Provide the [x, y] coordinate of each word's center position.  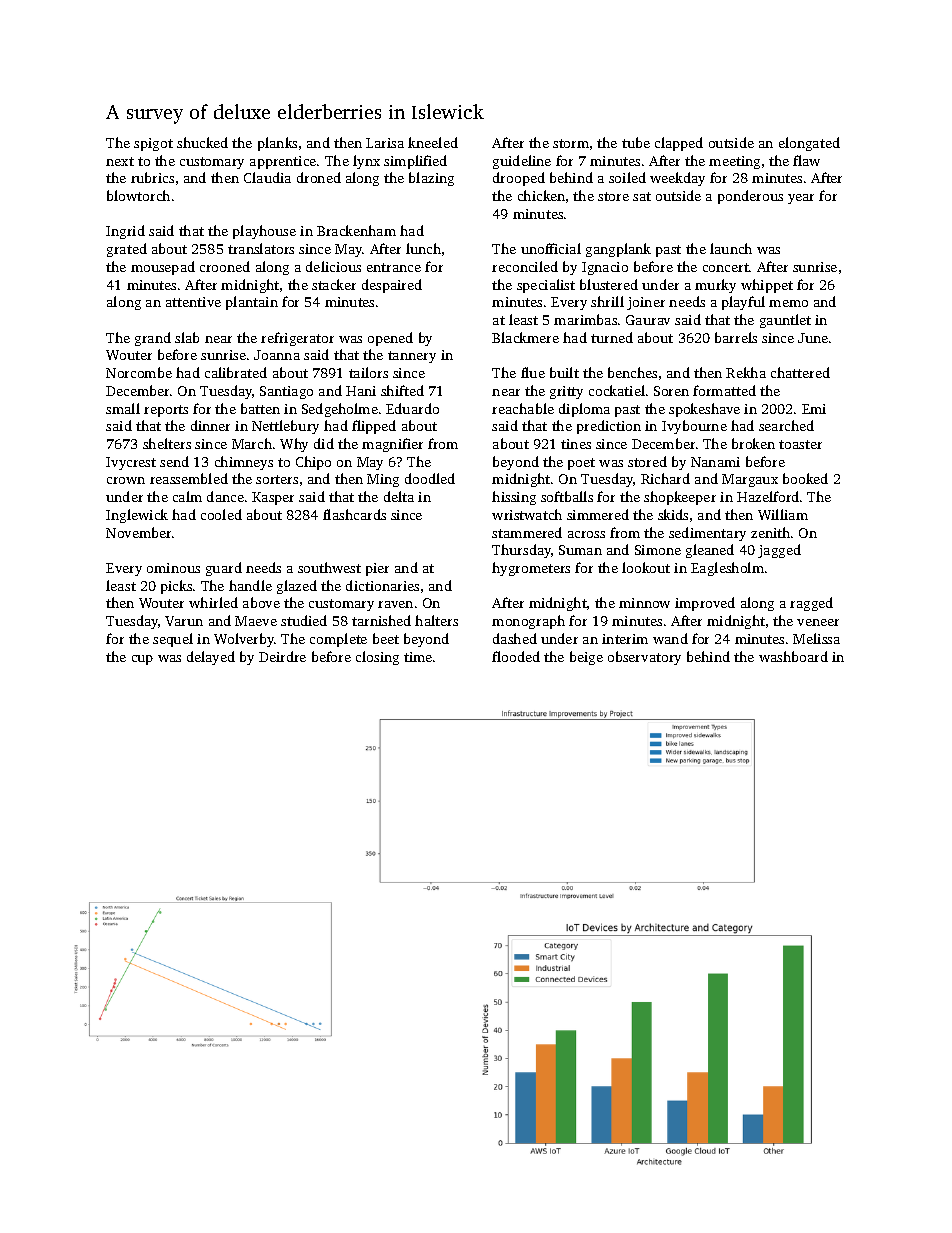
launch [731, 248]
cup [142, 660]
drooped [519, 179]
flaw [806, 160]
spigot [153, 144]
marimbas [585, 319]
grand [153, 339]
